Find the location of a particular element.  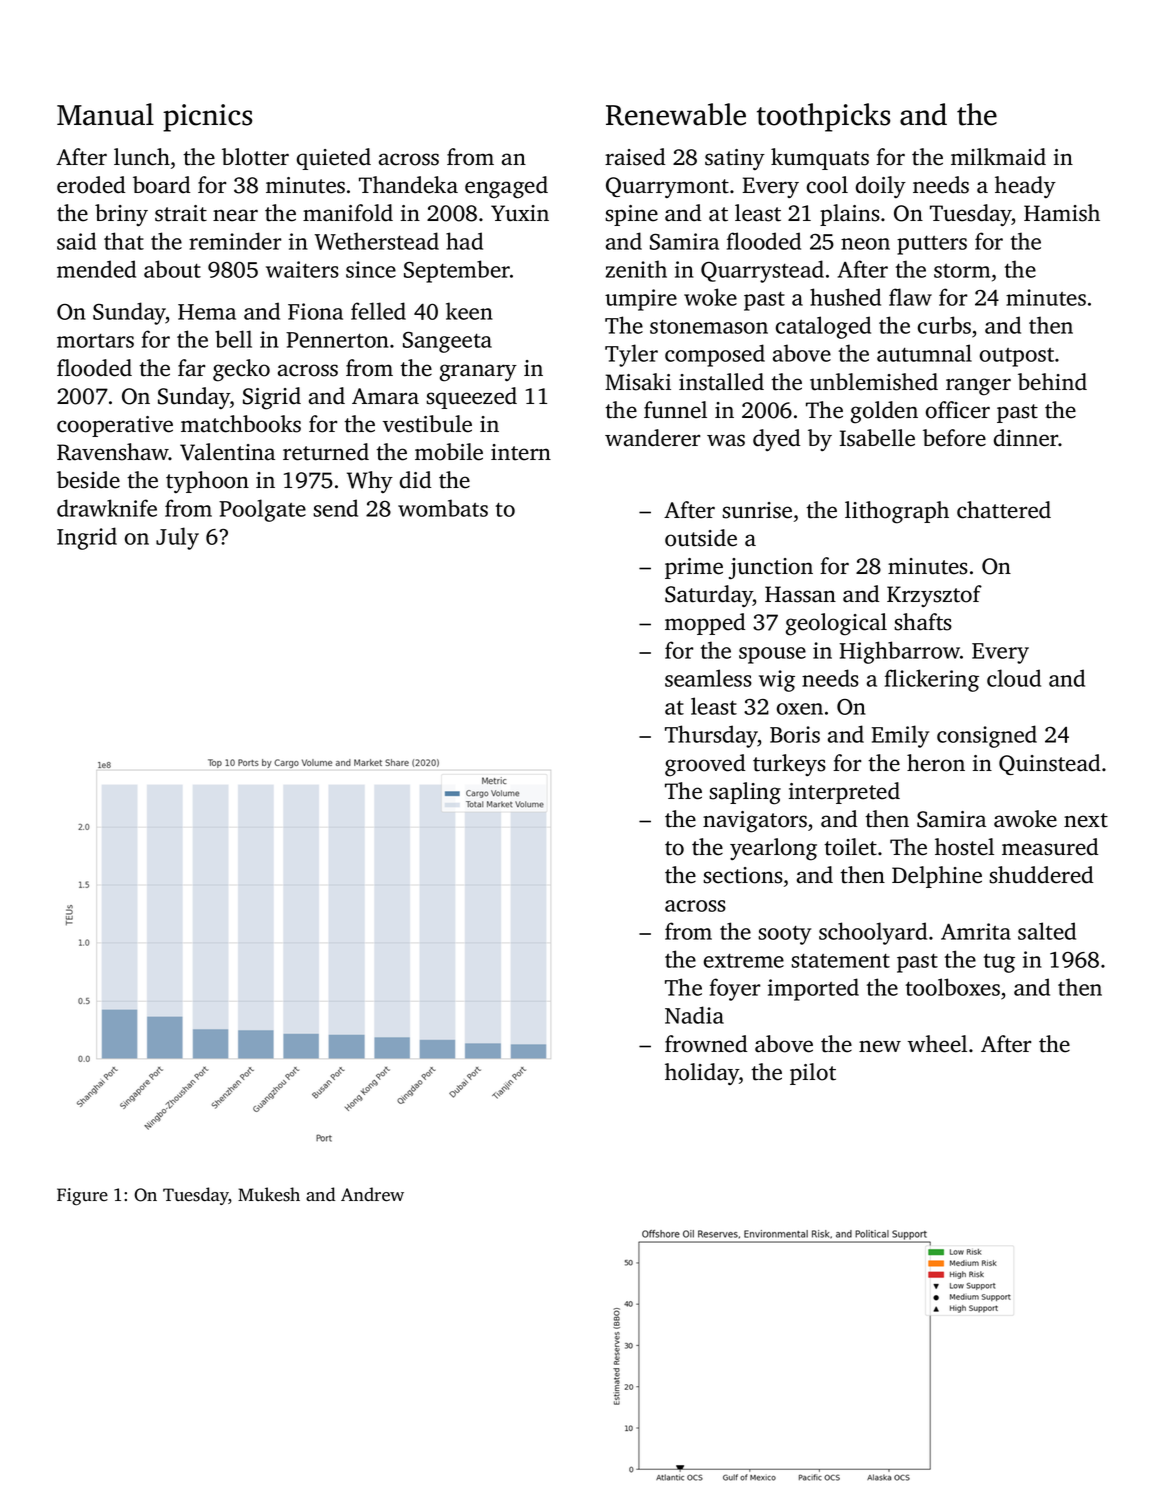

Why is located at coordinates (370, 482).
